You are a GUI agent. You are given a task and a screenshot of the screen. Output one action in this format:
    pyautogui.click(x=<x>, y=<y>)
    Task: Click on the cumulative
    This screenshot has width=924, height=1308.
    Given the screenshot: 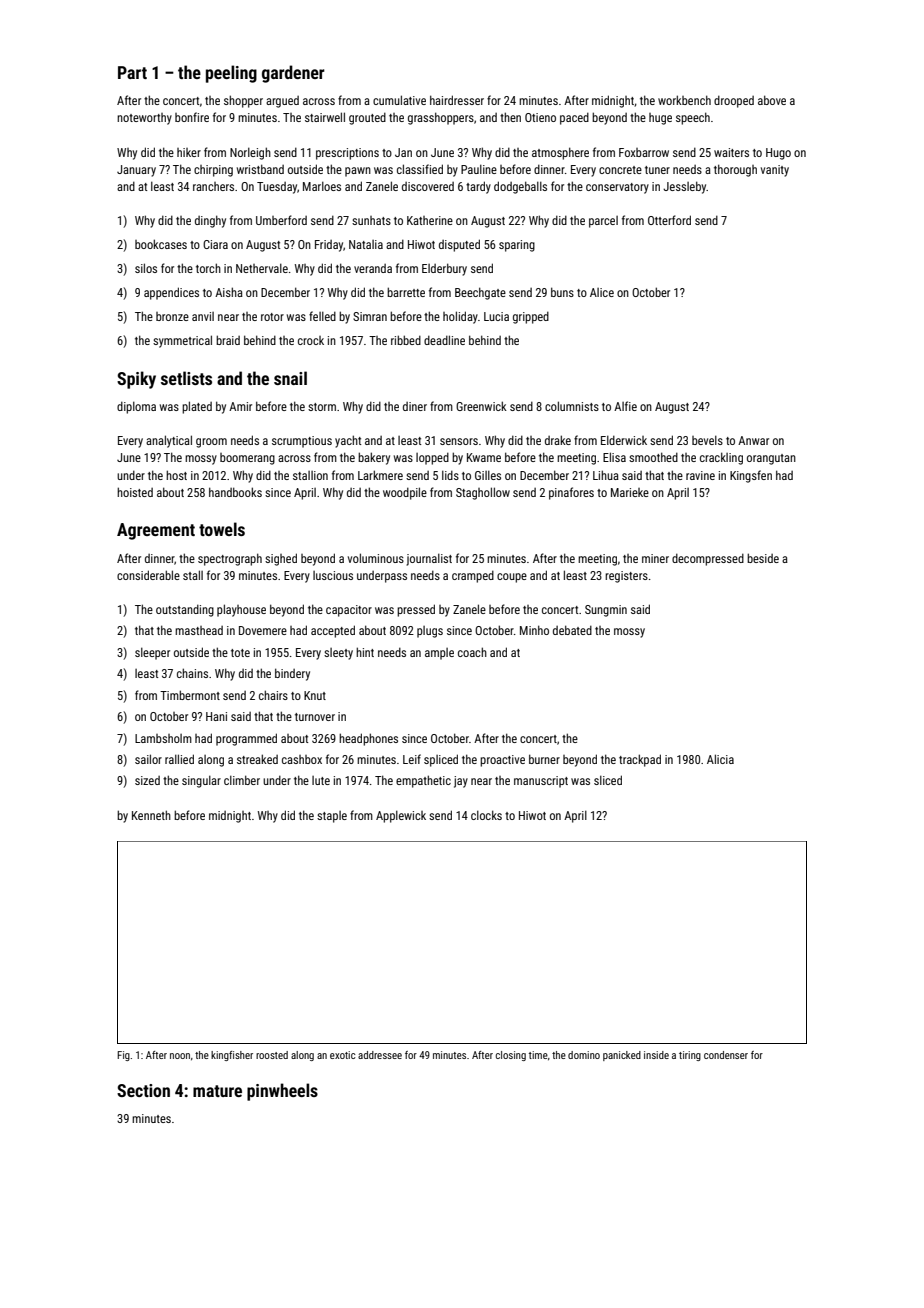 What is the action you would take?
    pyautogui.click(x=399, y=100)
